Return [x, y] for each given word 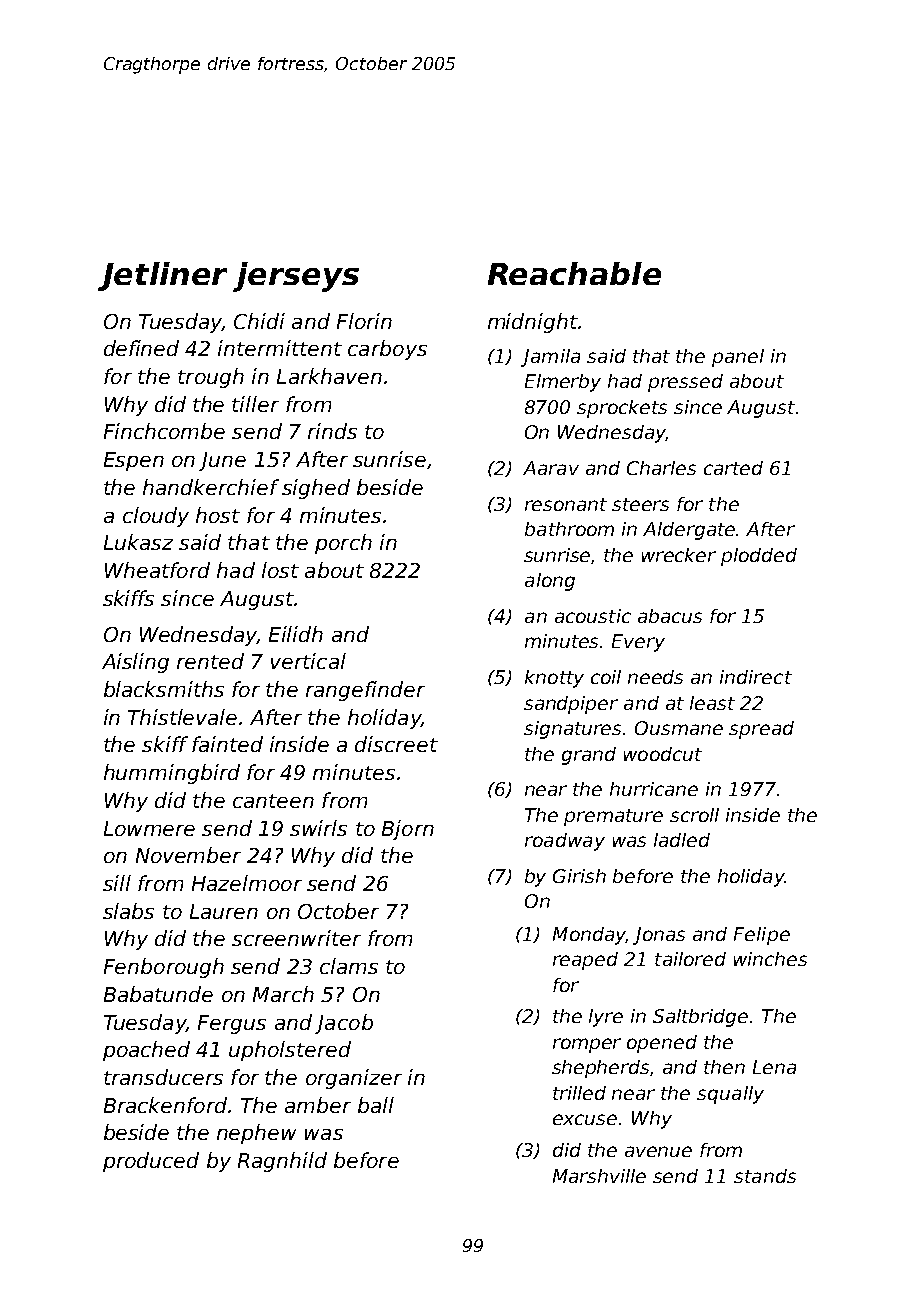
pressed [685, 383]
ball [376, 1105]
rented [210, 661]
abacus [670, 616]
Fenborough [164, 968]
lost [280, 570]
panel [738, 358]
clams [349, 966]
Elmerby [563, 383]
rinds [332, 431]
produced [151, 1162]
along [550, 582]
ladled [682, 840]
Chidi [259, 321]
